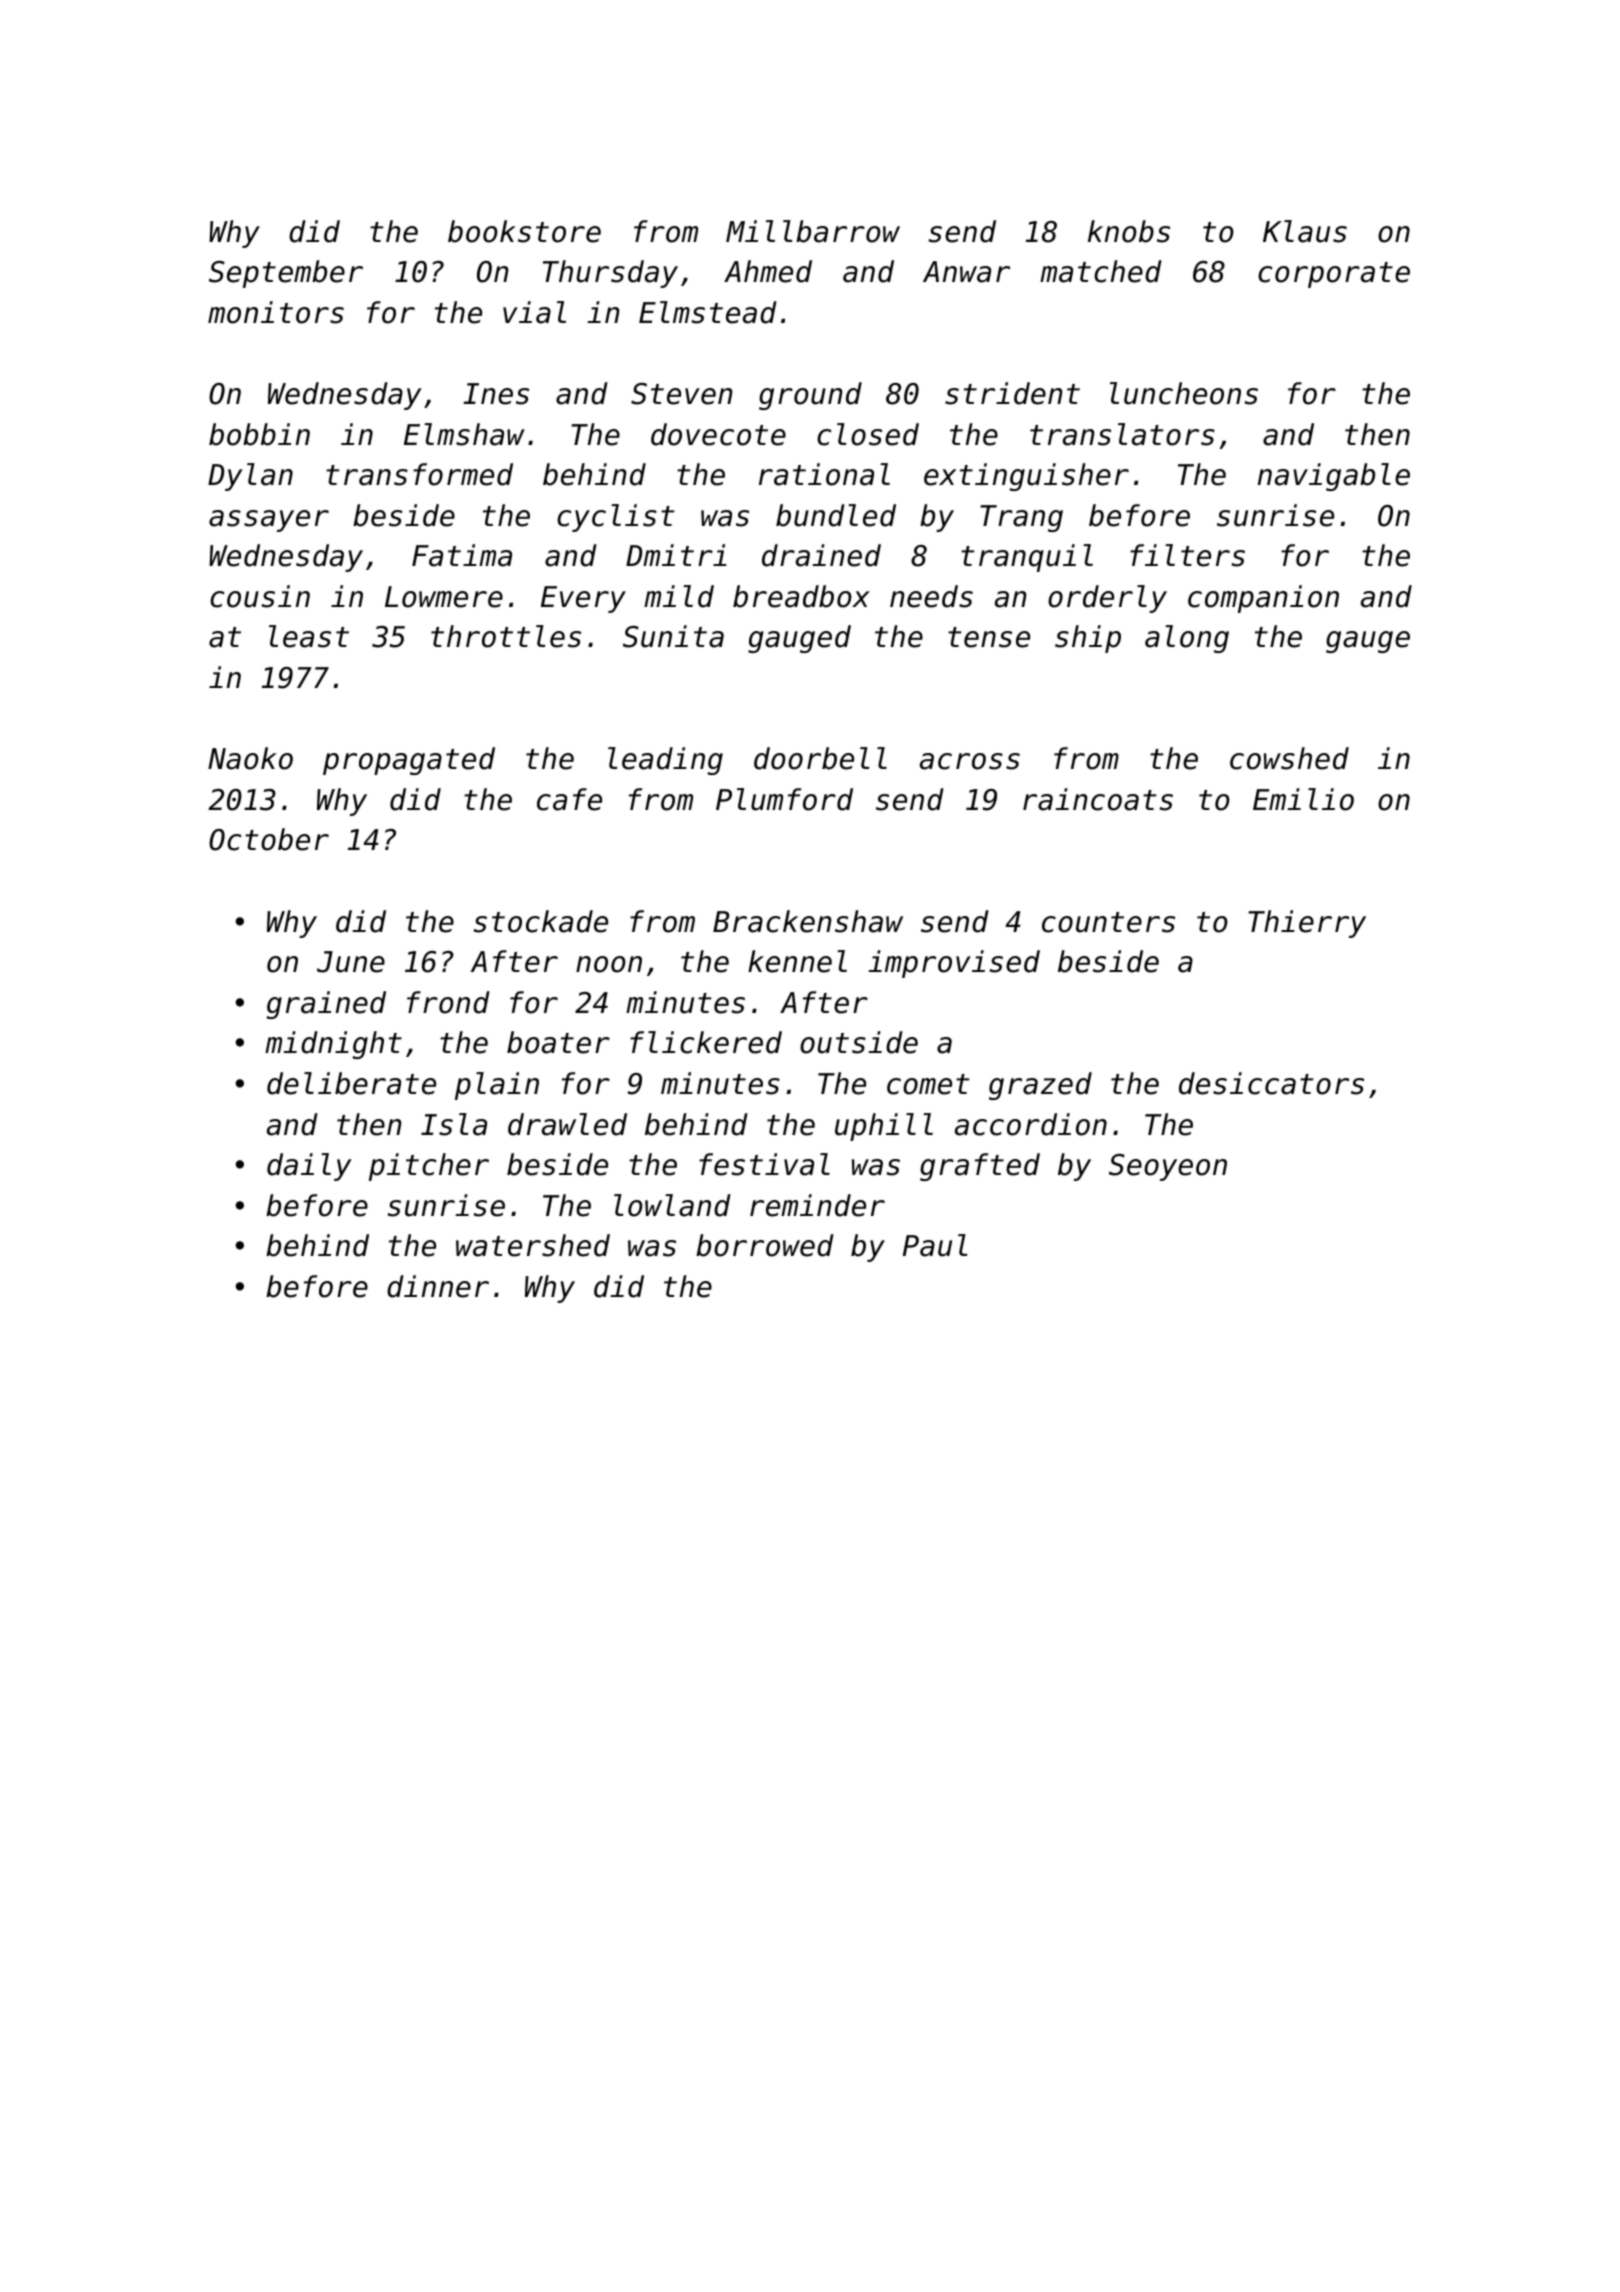  I want to click on improvised, so click(954, 964).
